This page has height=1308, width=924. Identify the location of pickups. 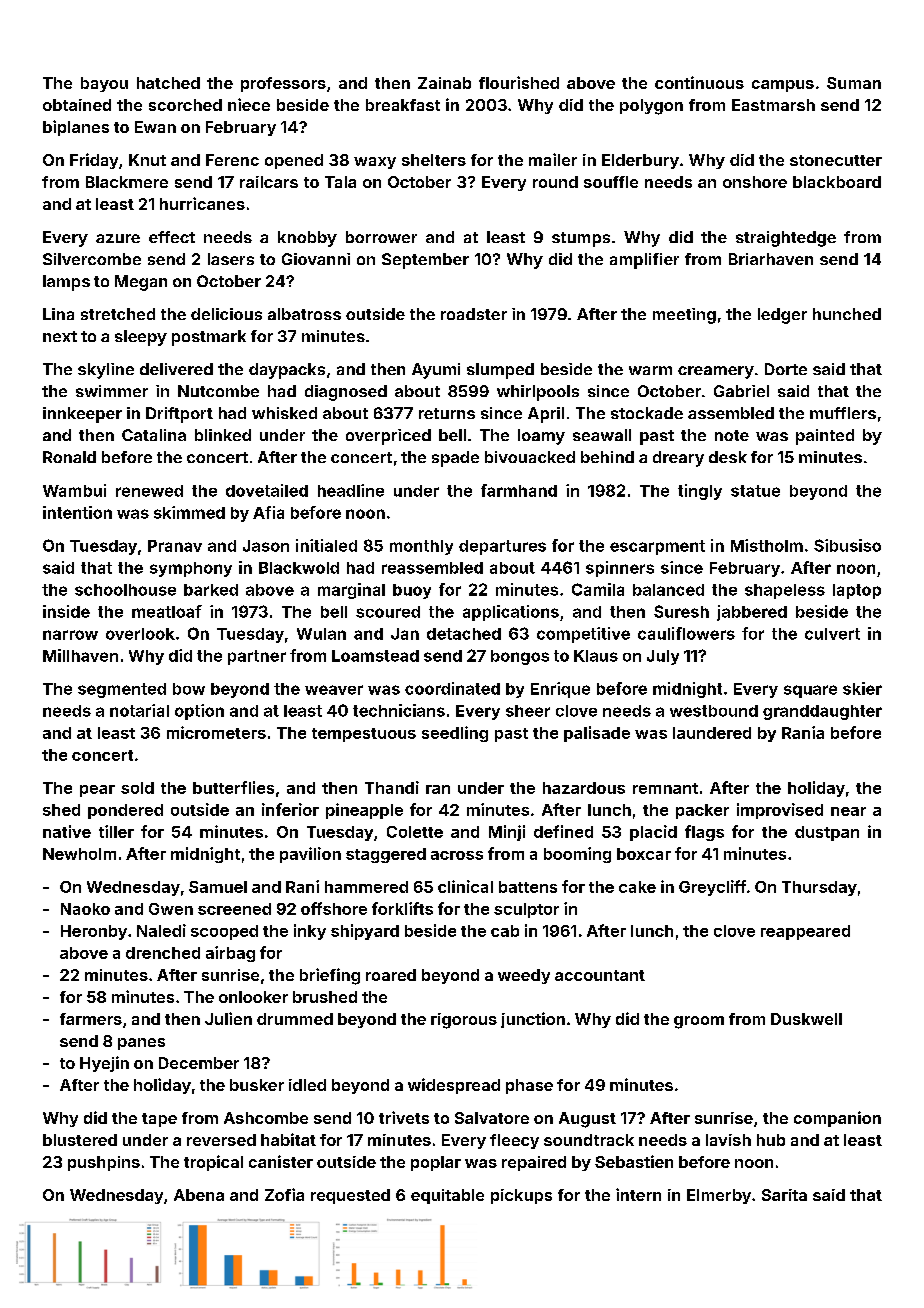
(521, 1196).
